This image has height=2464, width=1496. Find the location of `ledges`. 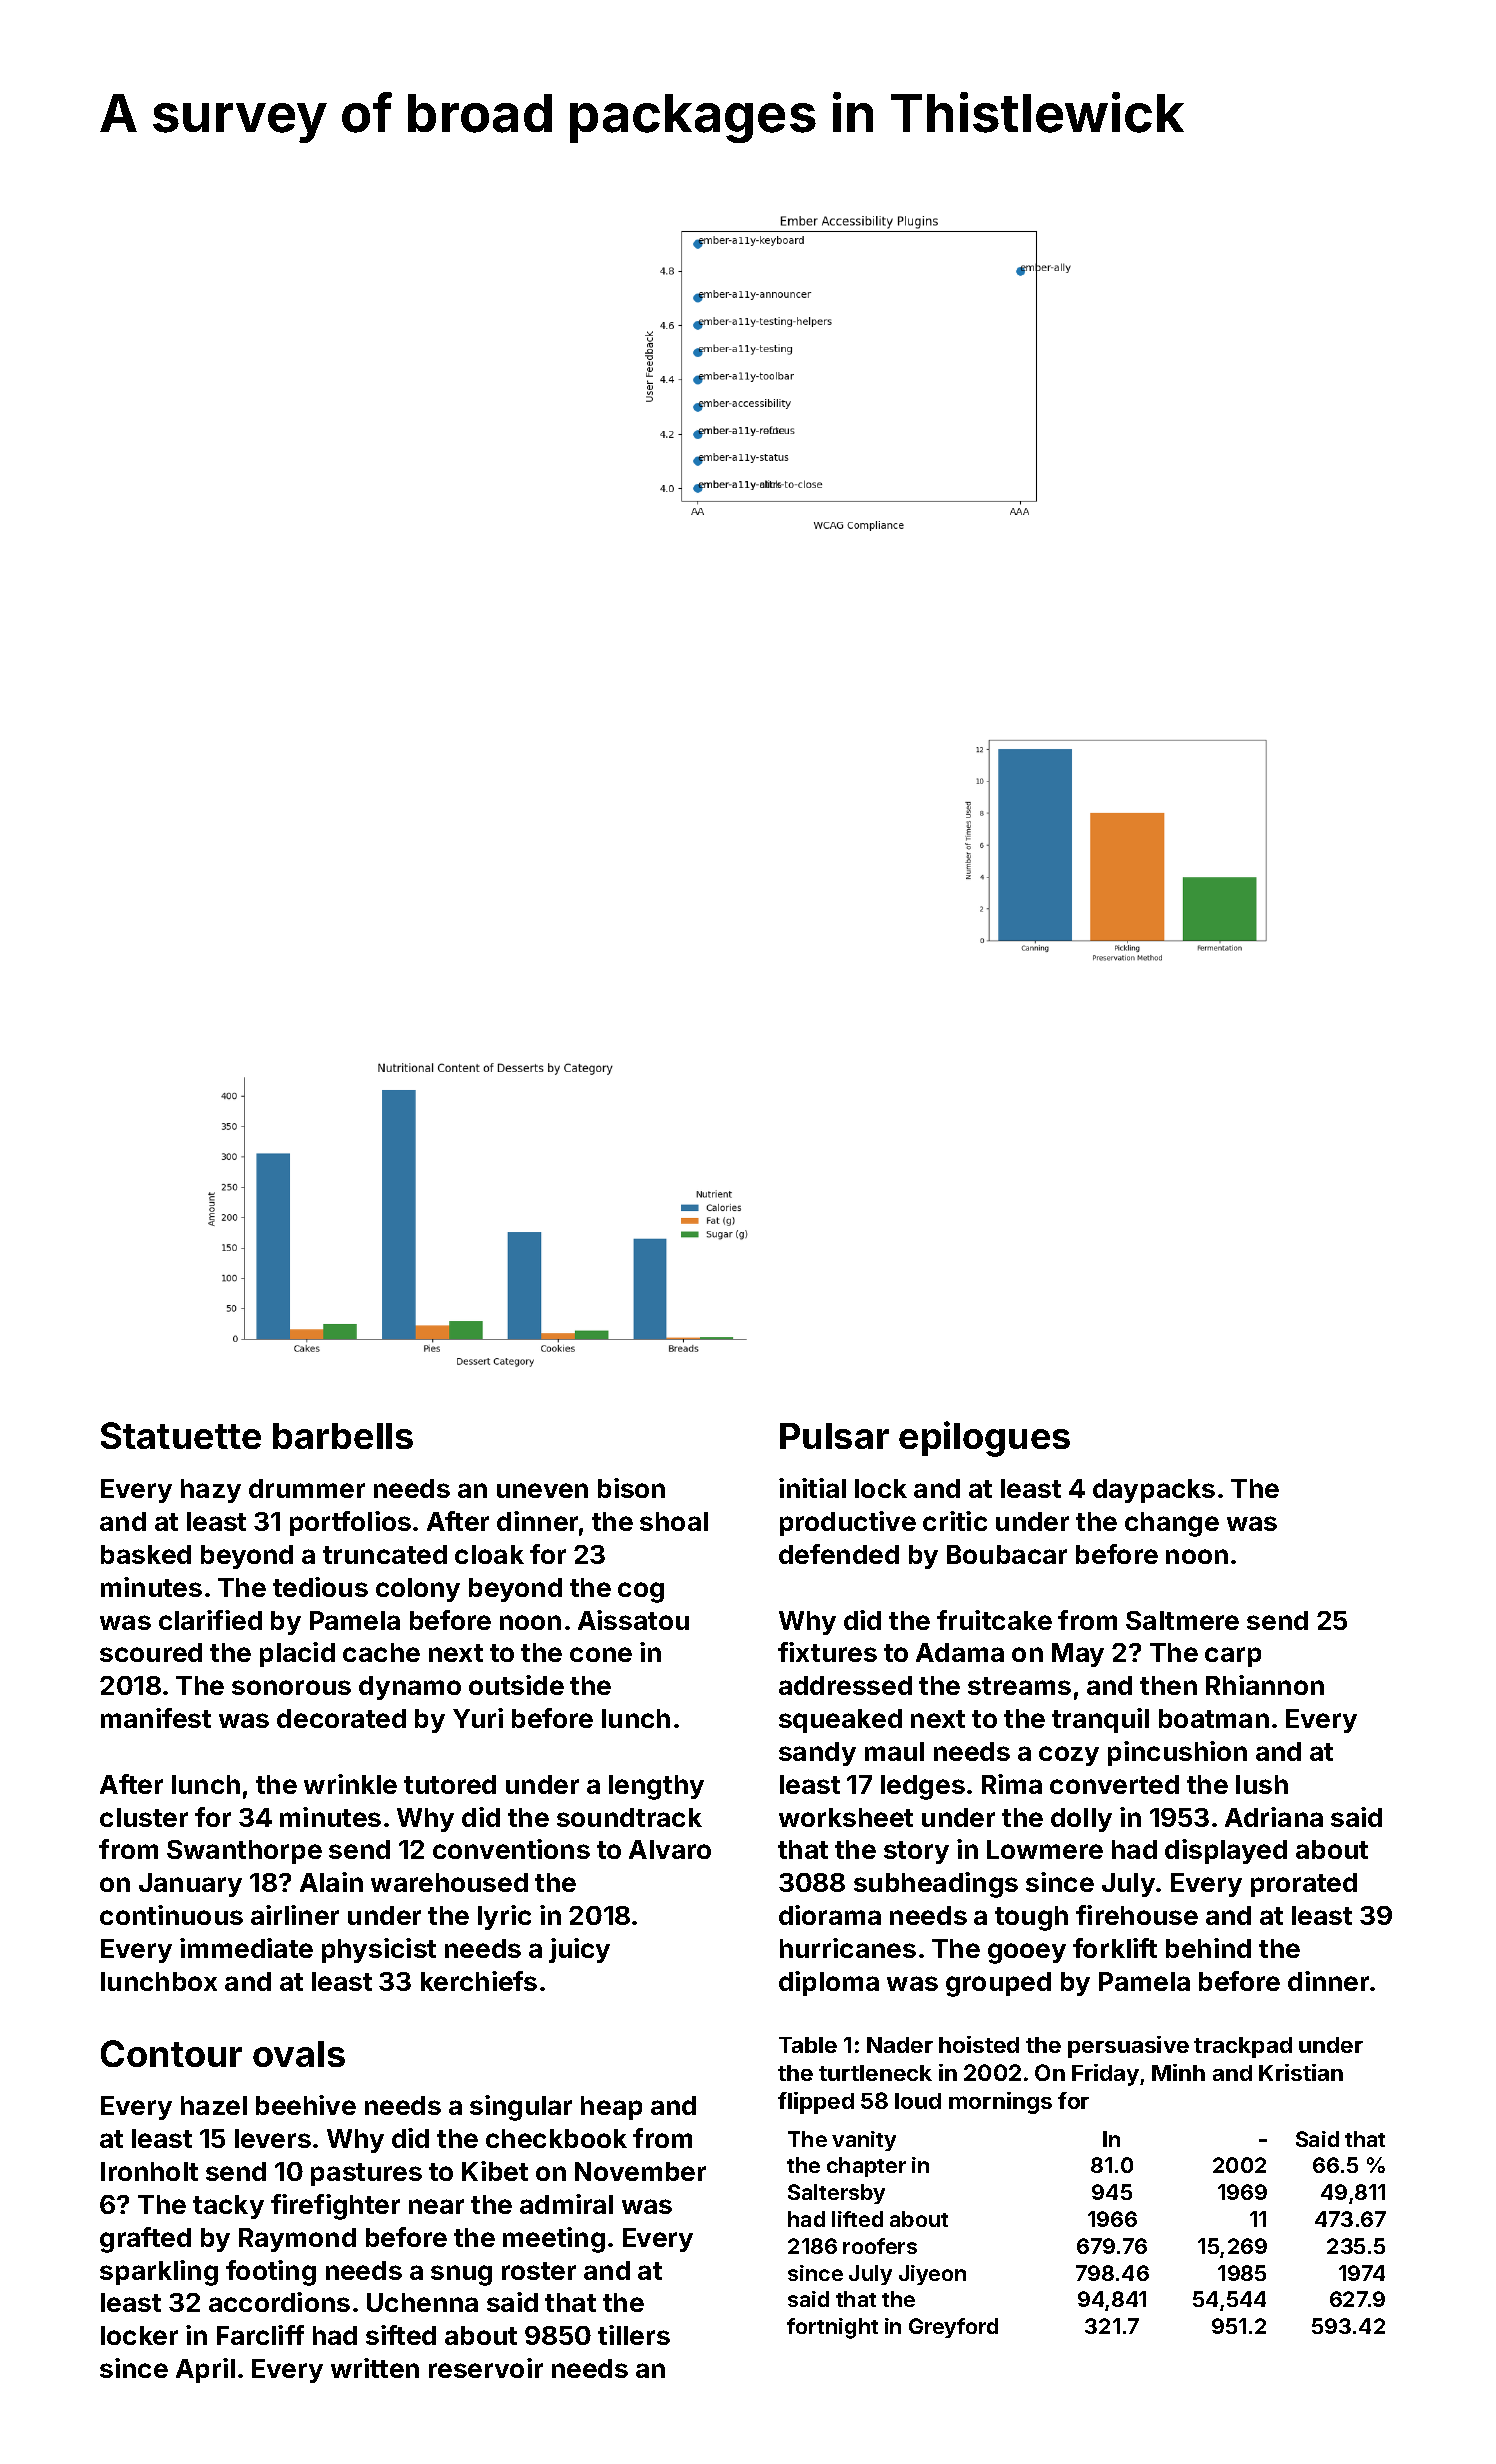

ledges is located at coordinates (923, 1787).
